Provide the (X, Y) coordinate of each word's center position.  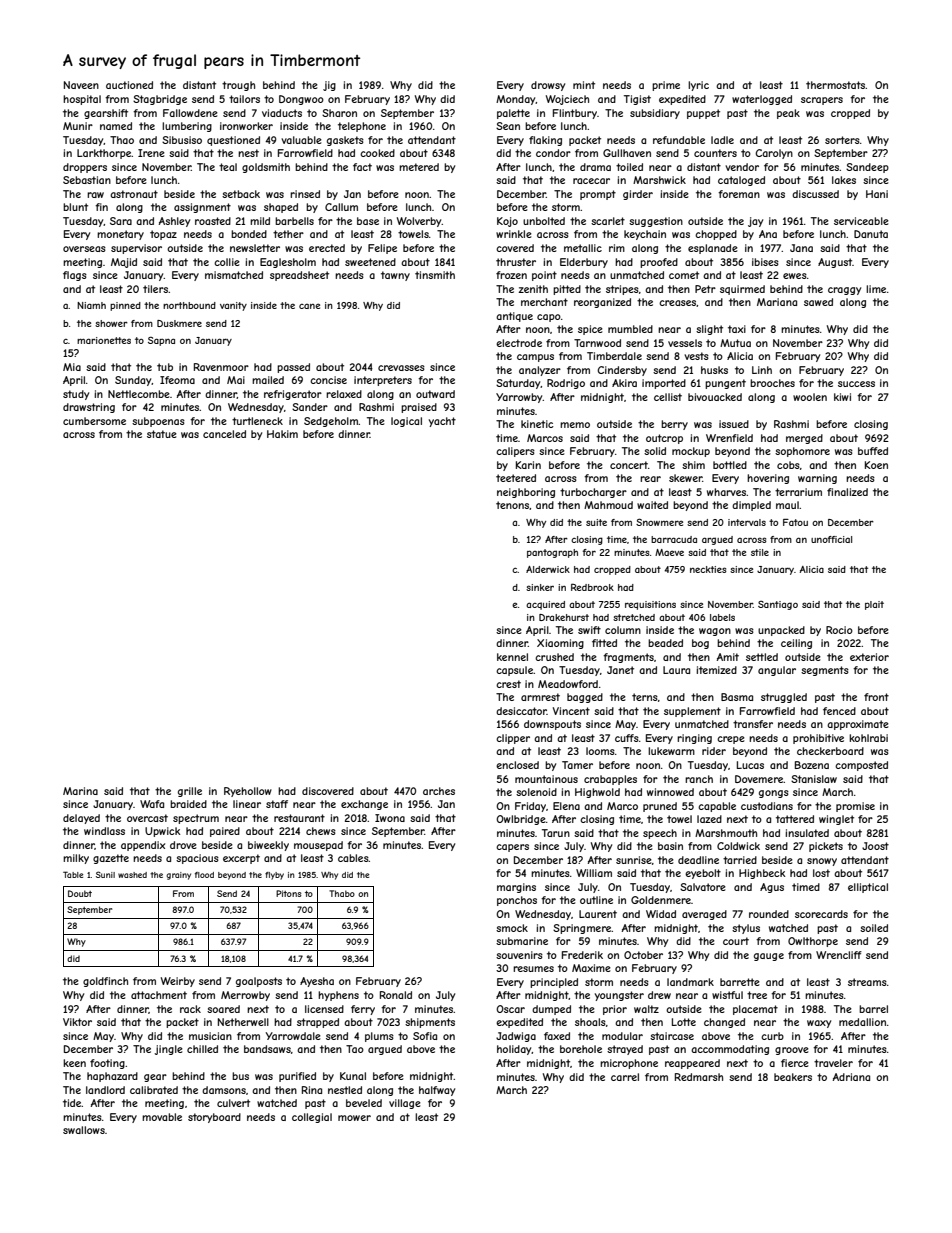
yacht (442, 422)
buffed (873, 451)
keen (74, 1063)
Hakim (282, 434)
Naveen (81, 85)
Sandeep (867, 168)
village (405, 1104)
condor (553, 153)
